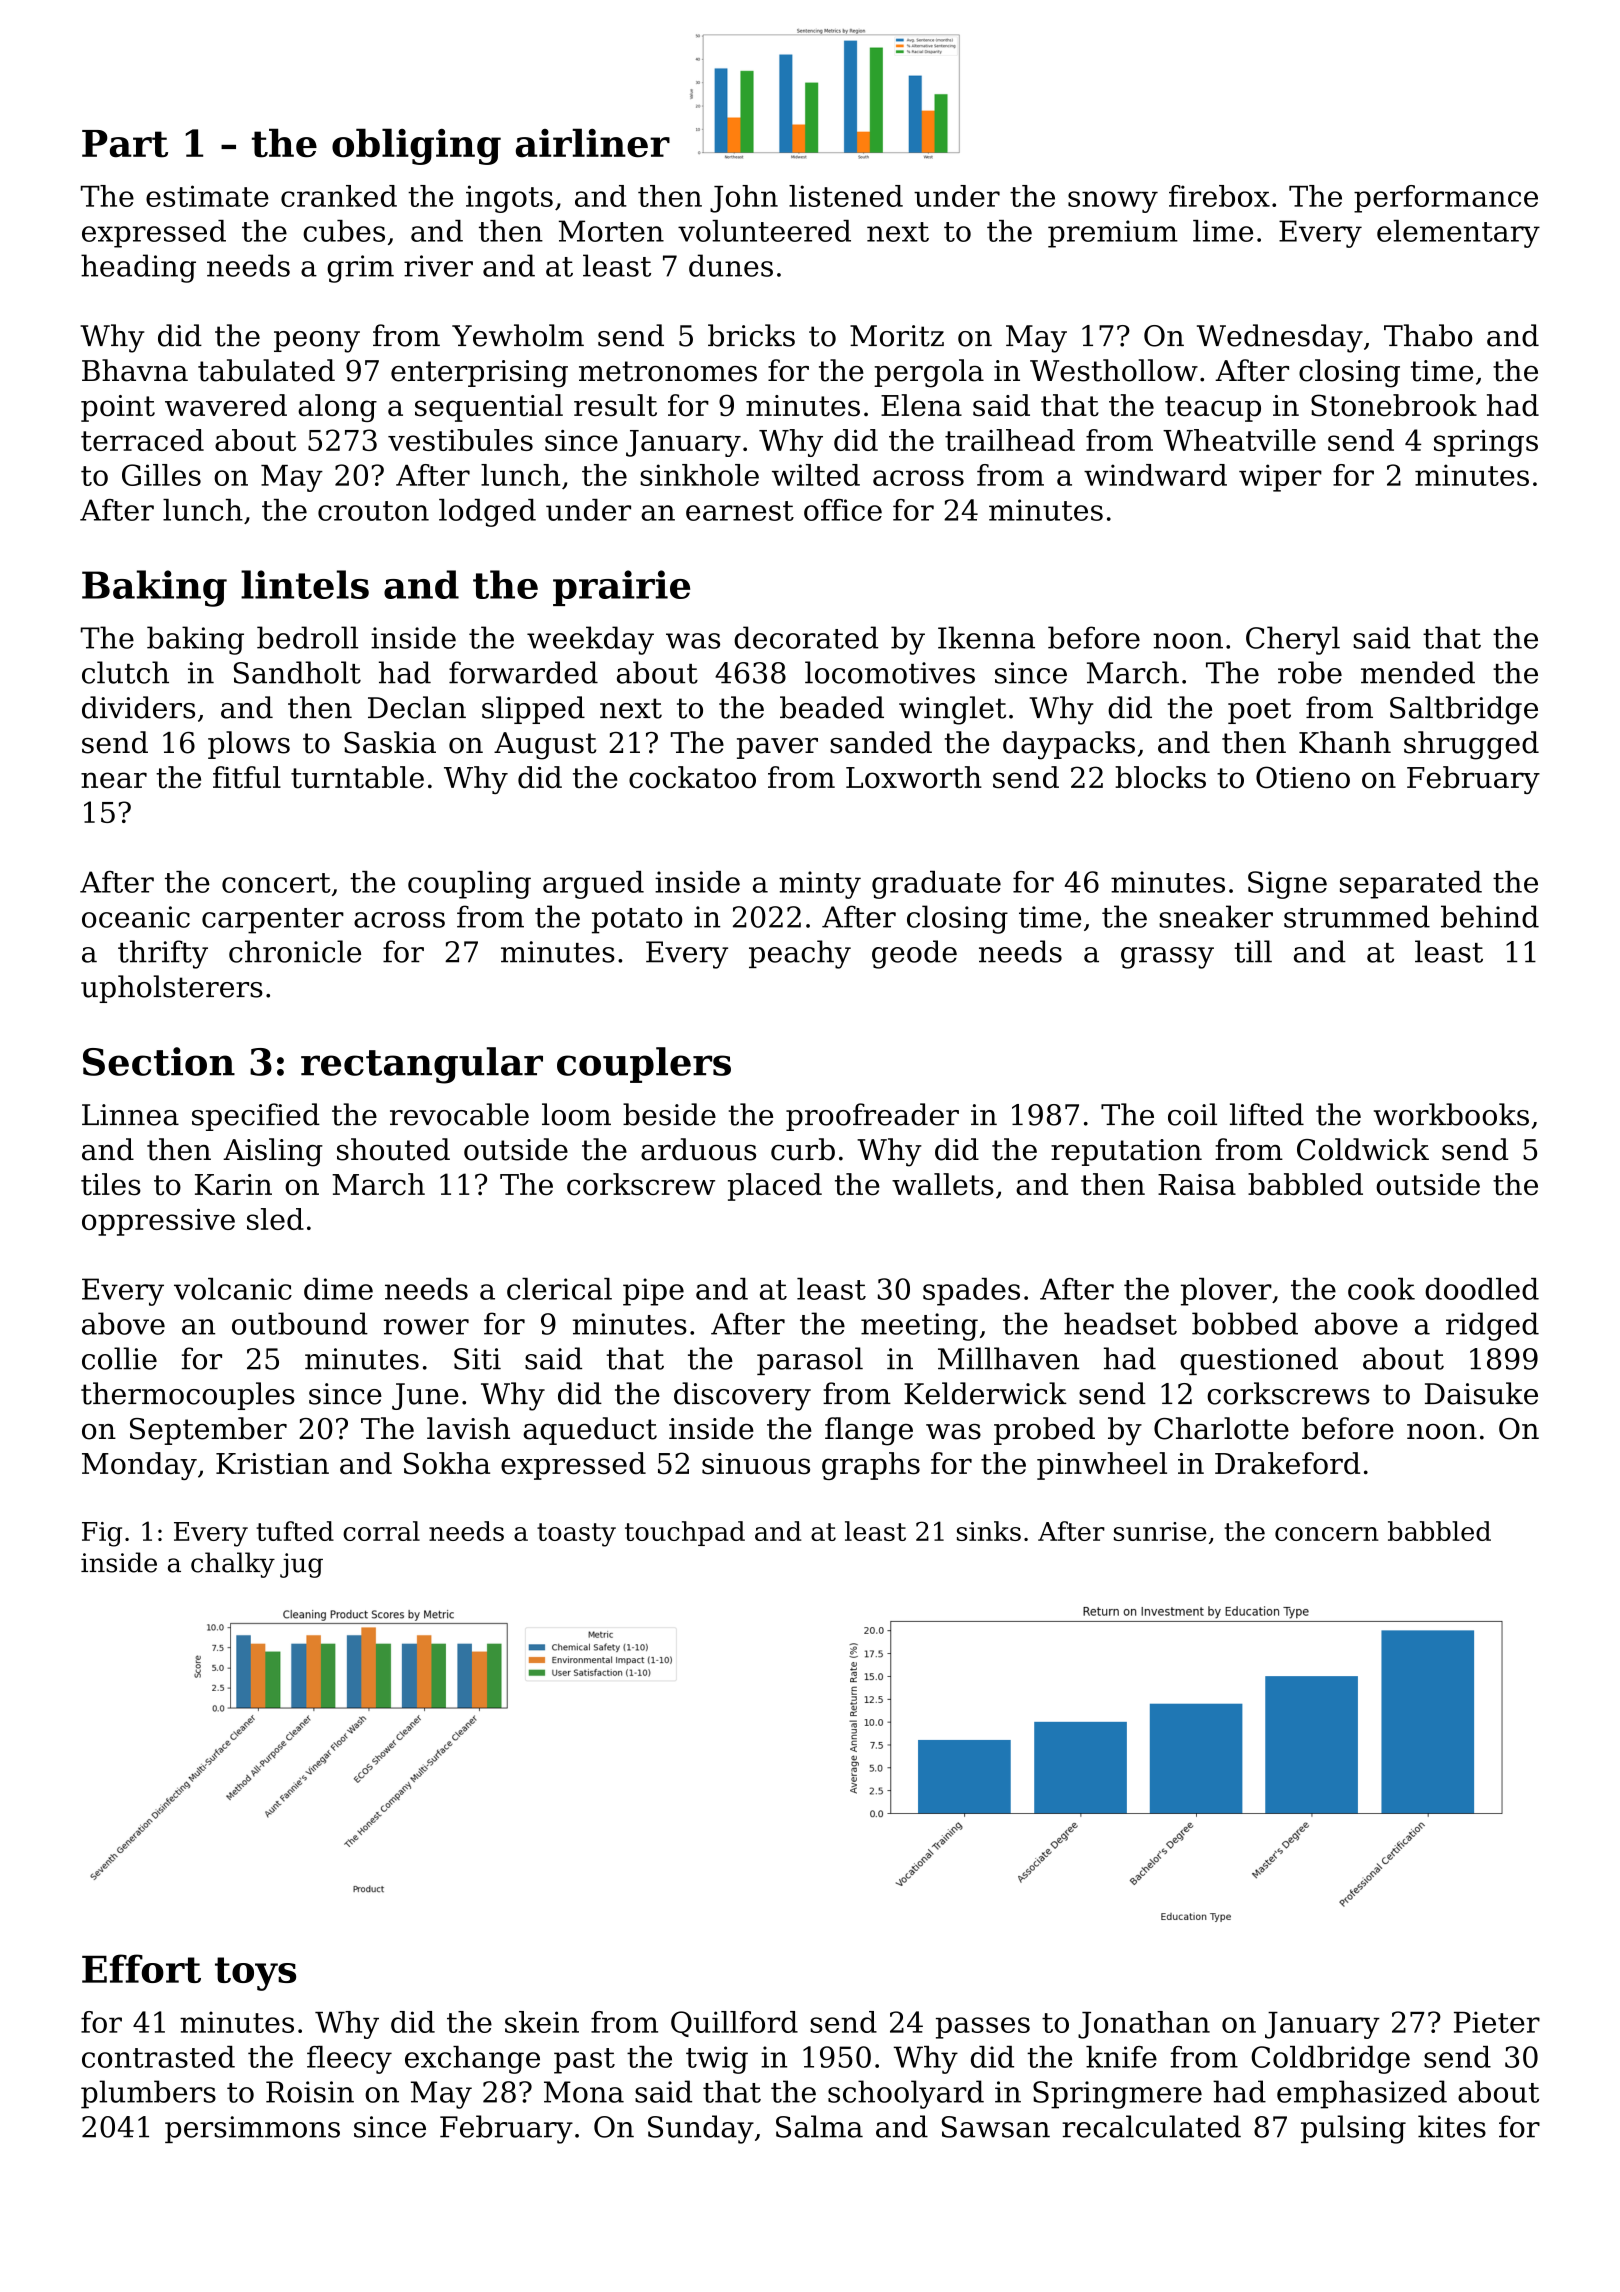 This document has width=1620, height=2292. I want to click on pergola, so click(929, 373).
